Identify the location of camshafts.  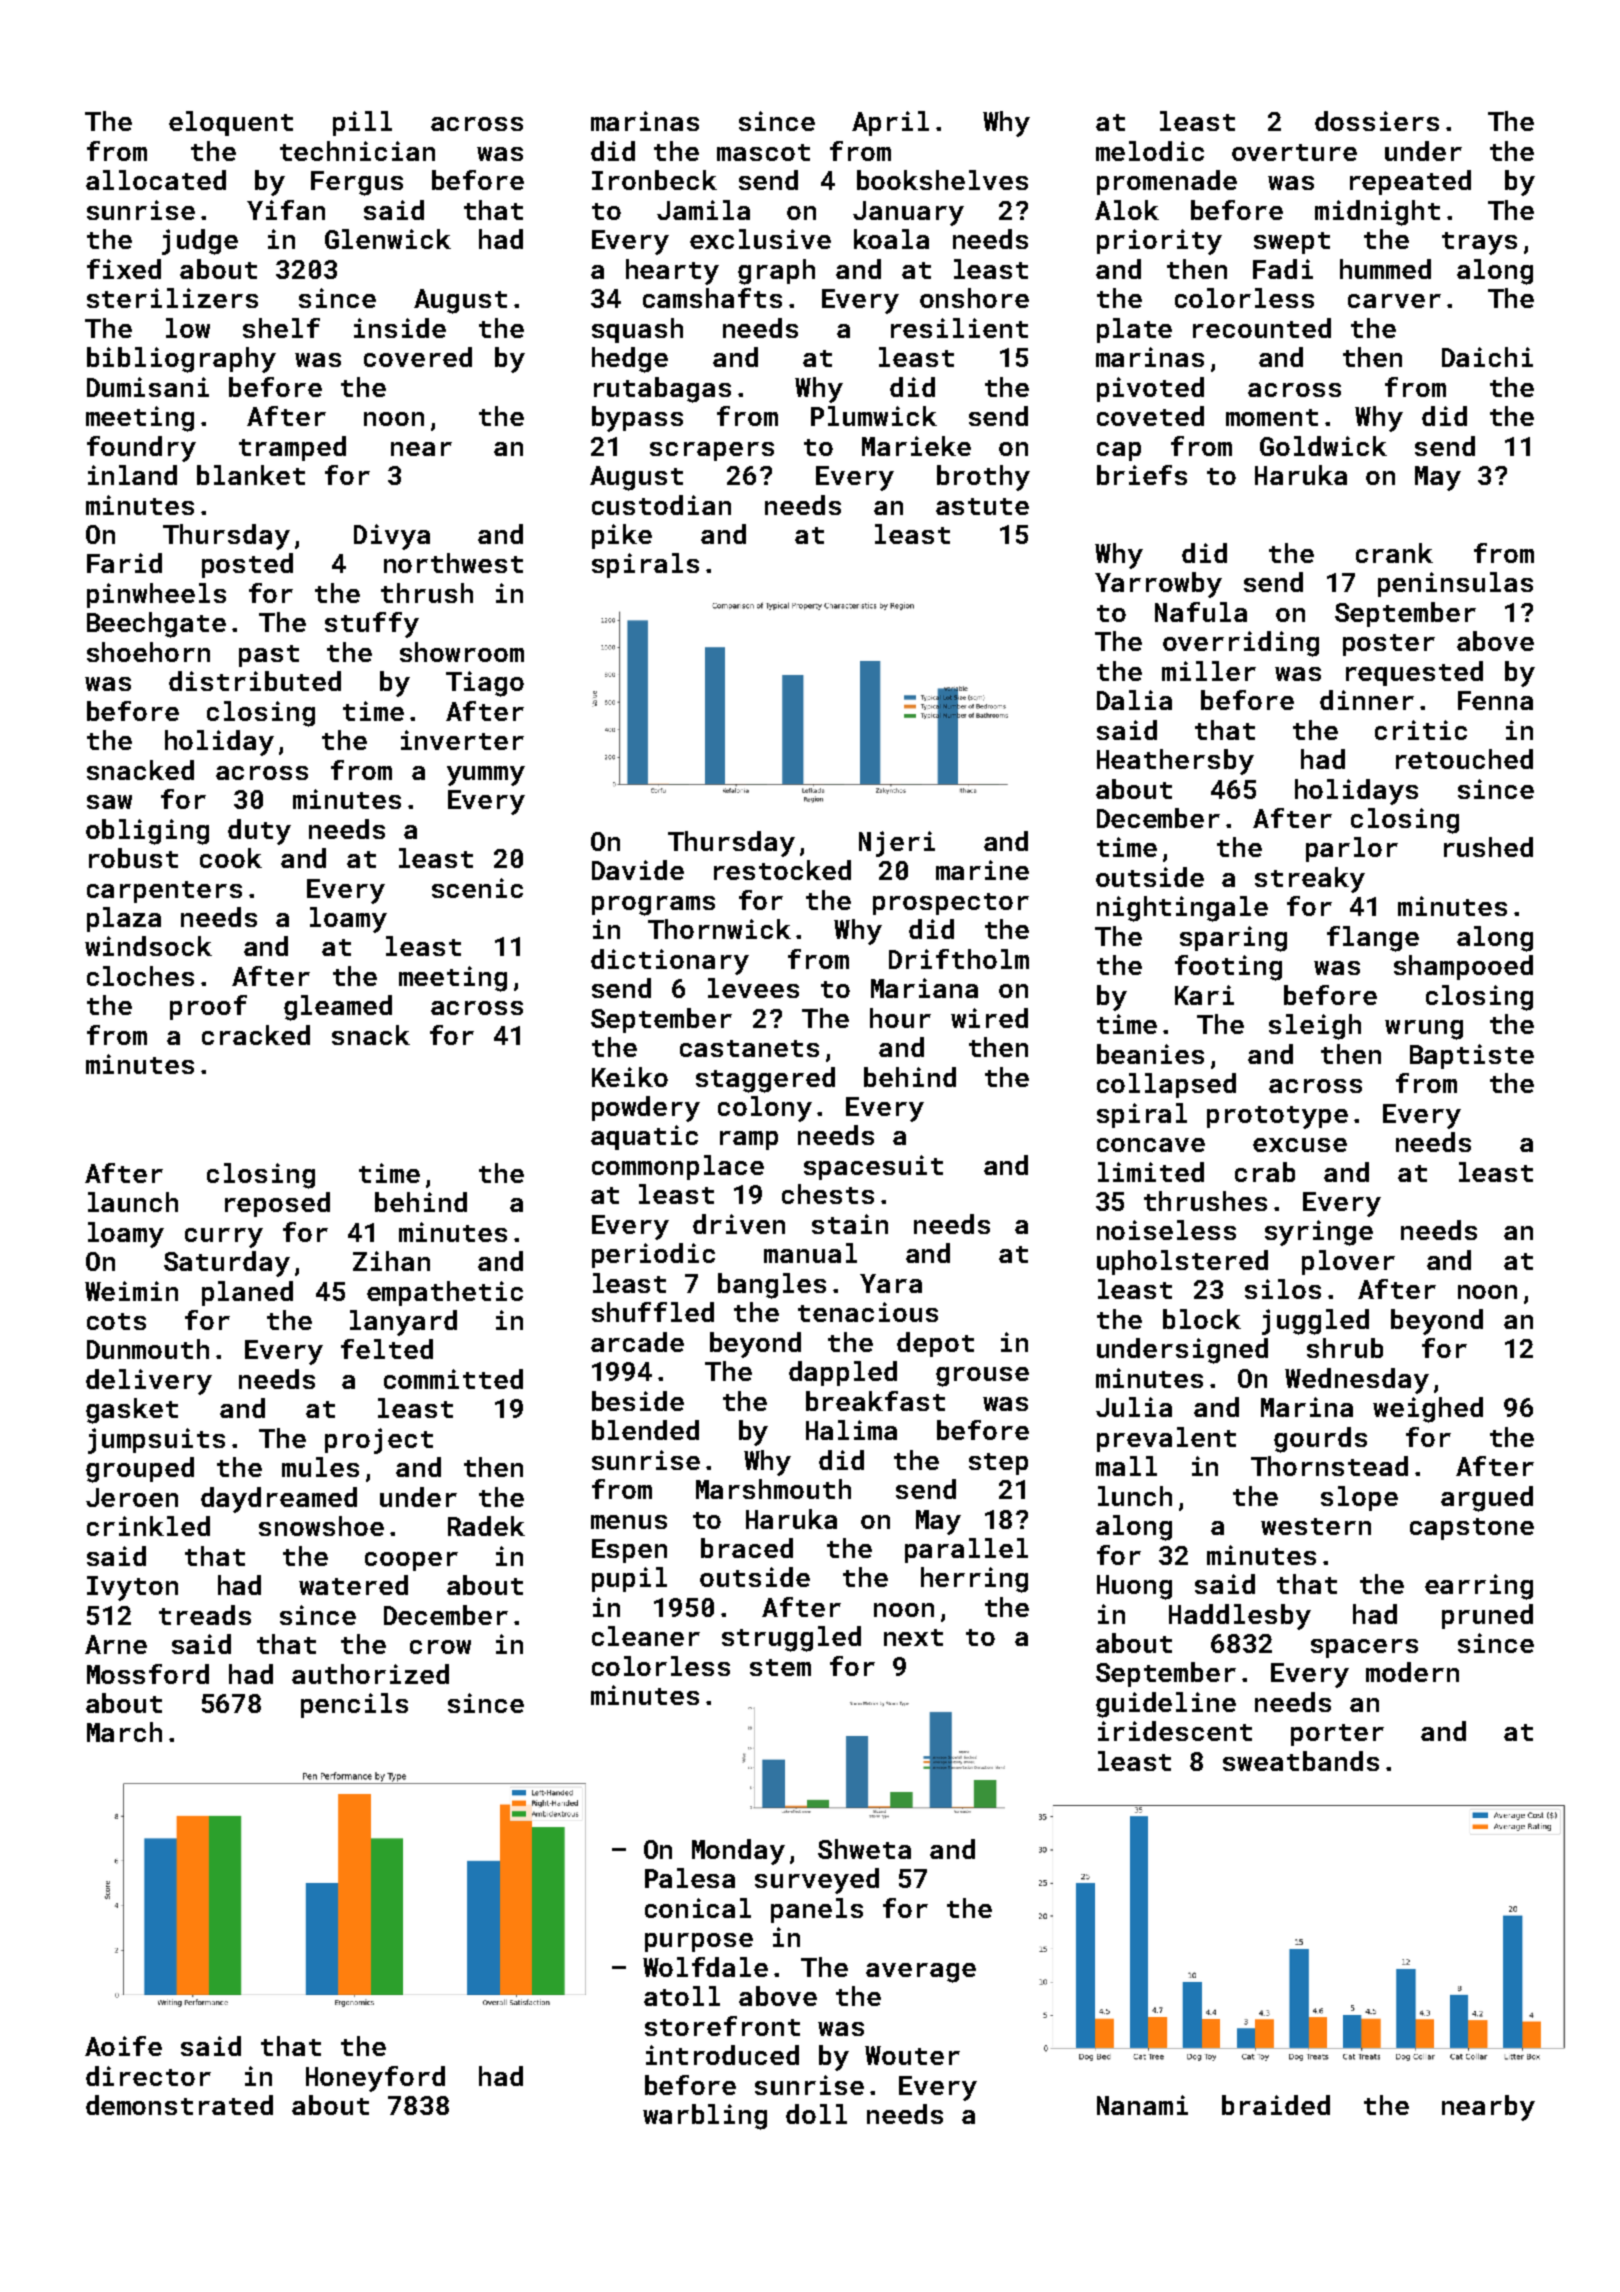
(712, 298).
